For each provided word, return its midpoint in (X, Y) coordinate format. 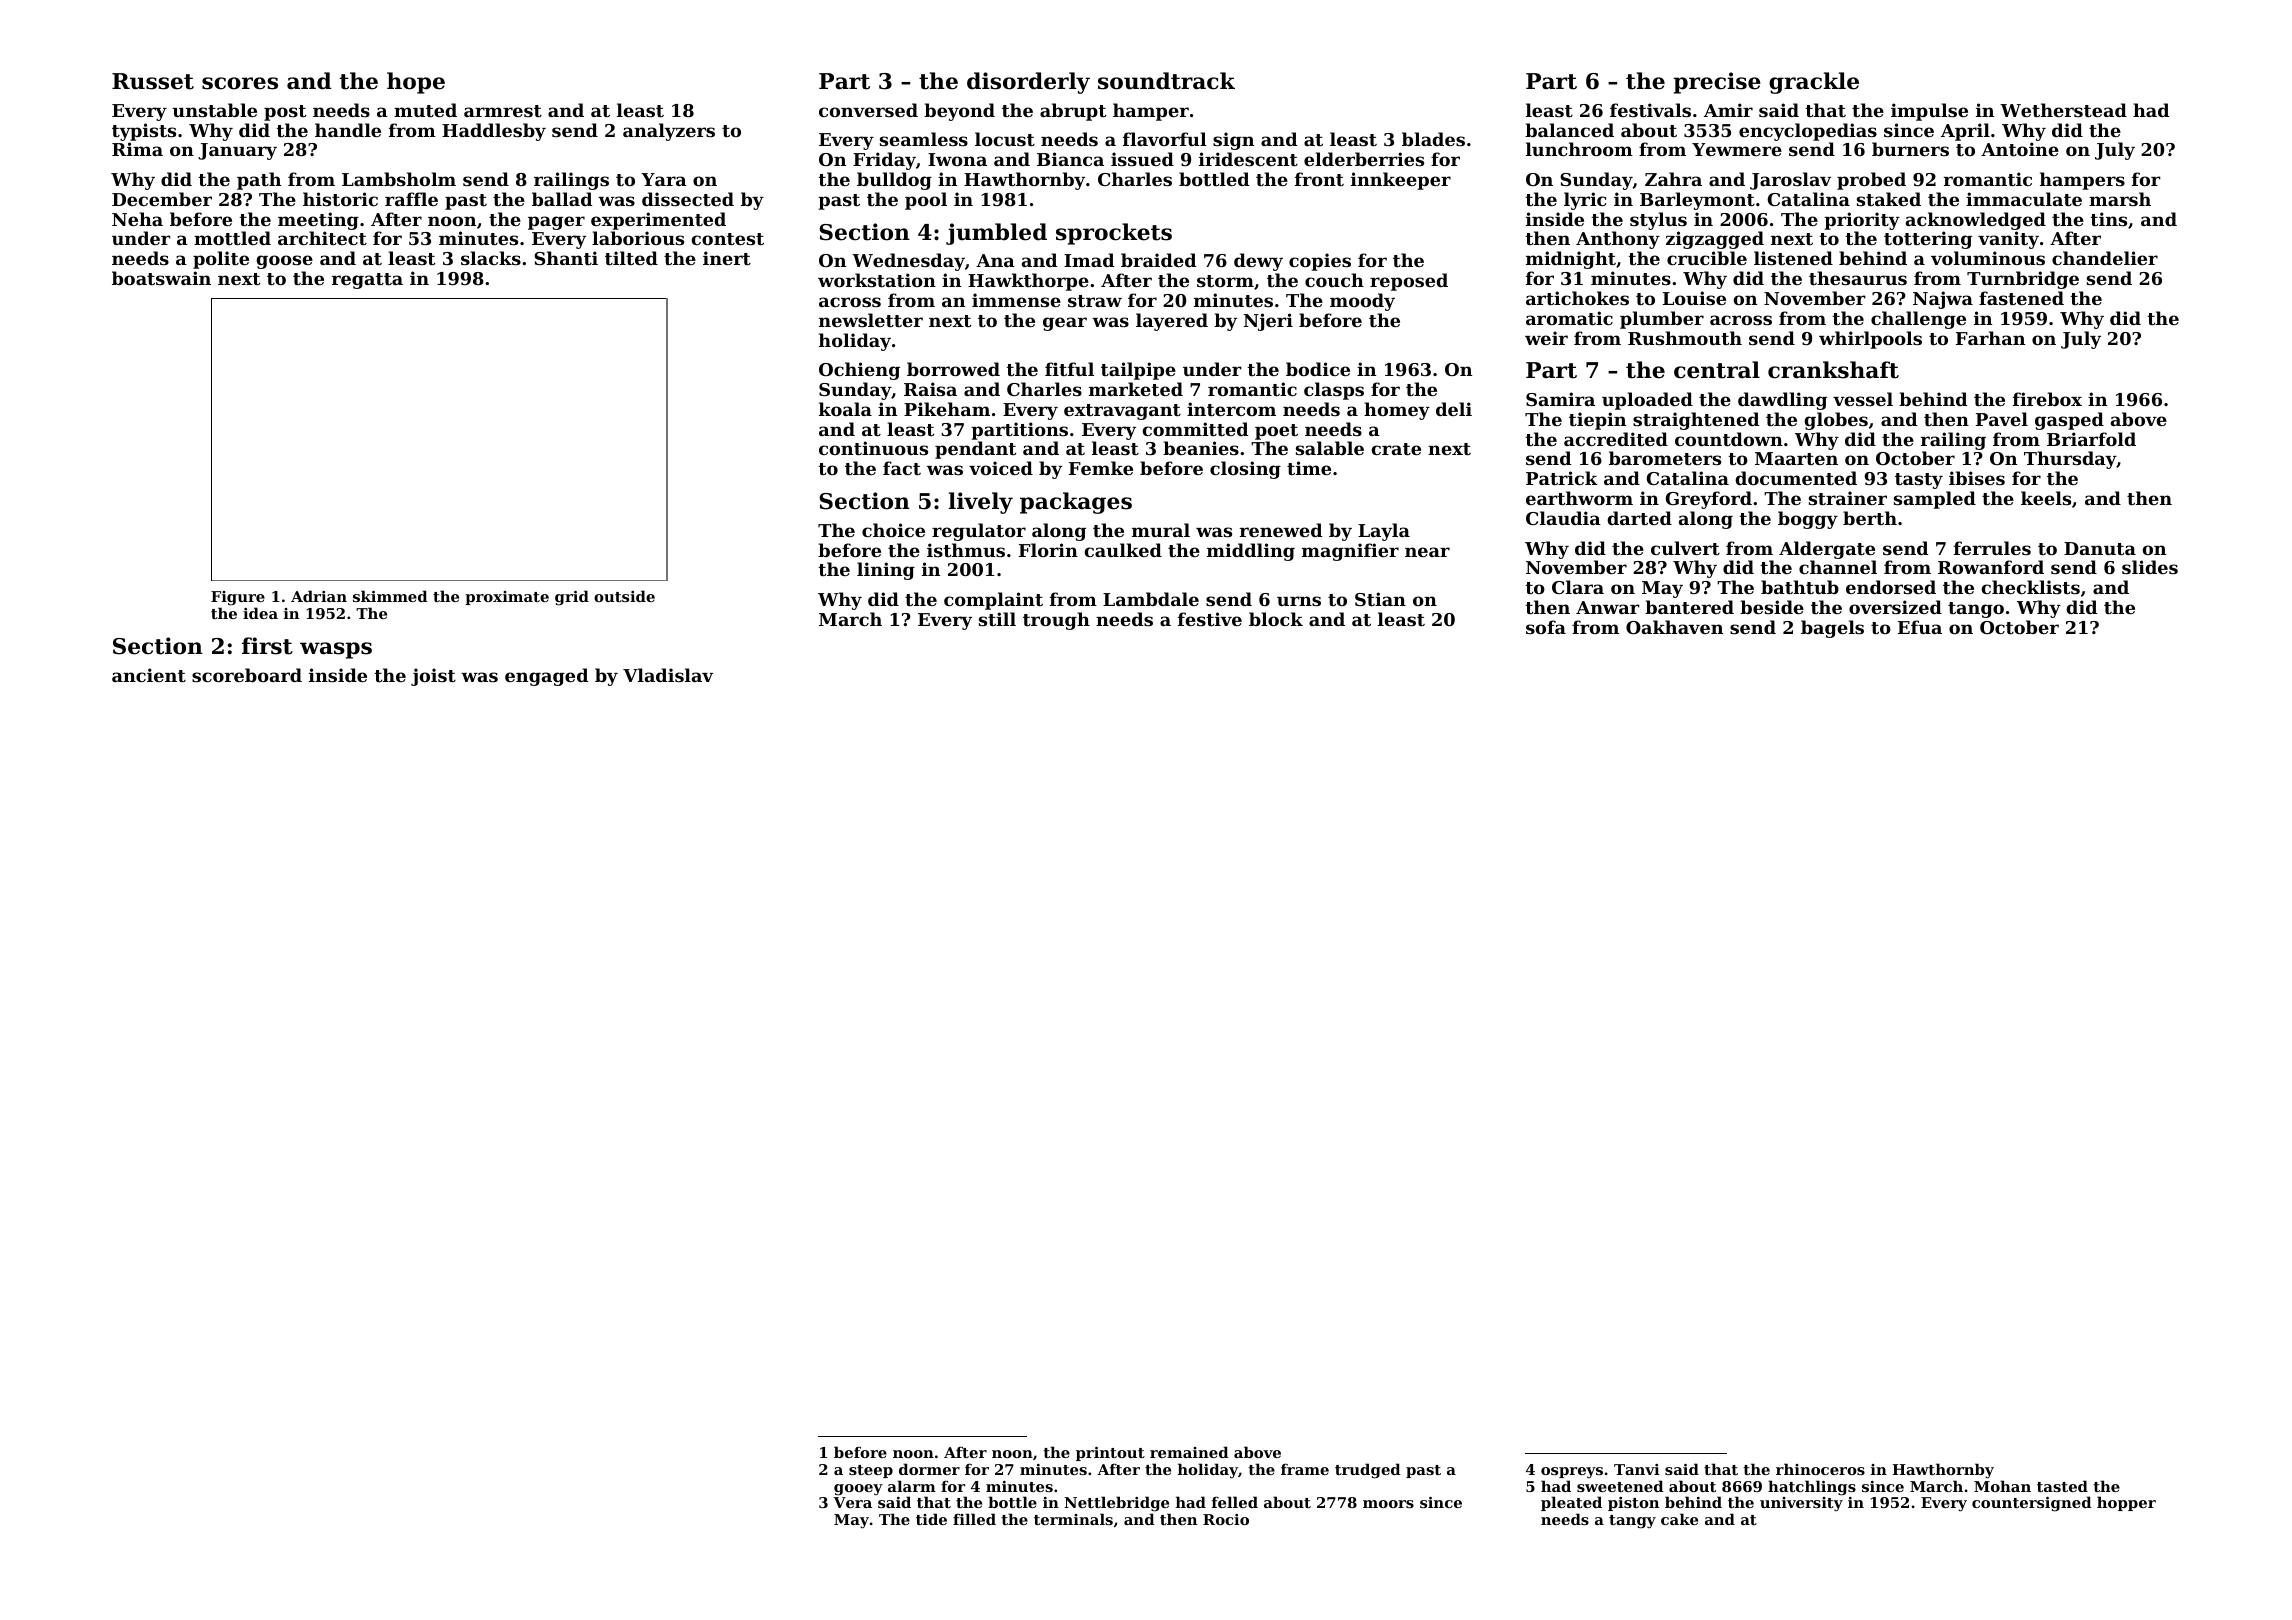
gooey (858, 1490)
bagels (1832, 629)
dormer (929, 1469)
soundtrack (1166, 81)
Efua (1920, 627)
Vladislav (668, 675)
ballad (562, 199)
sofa (1546, 627)
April (1965, 132)
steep (871, 1471)
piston (1633, 1504)
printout (1110, 1454)
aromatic (1569, 318)
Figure (238, 598)
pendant (975, 450)
